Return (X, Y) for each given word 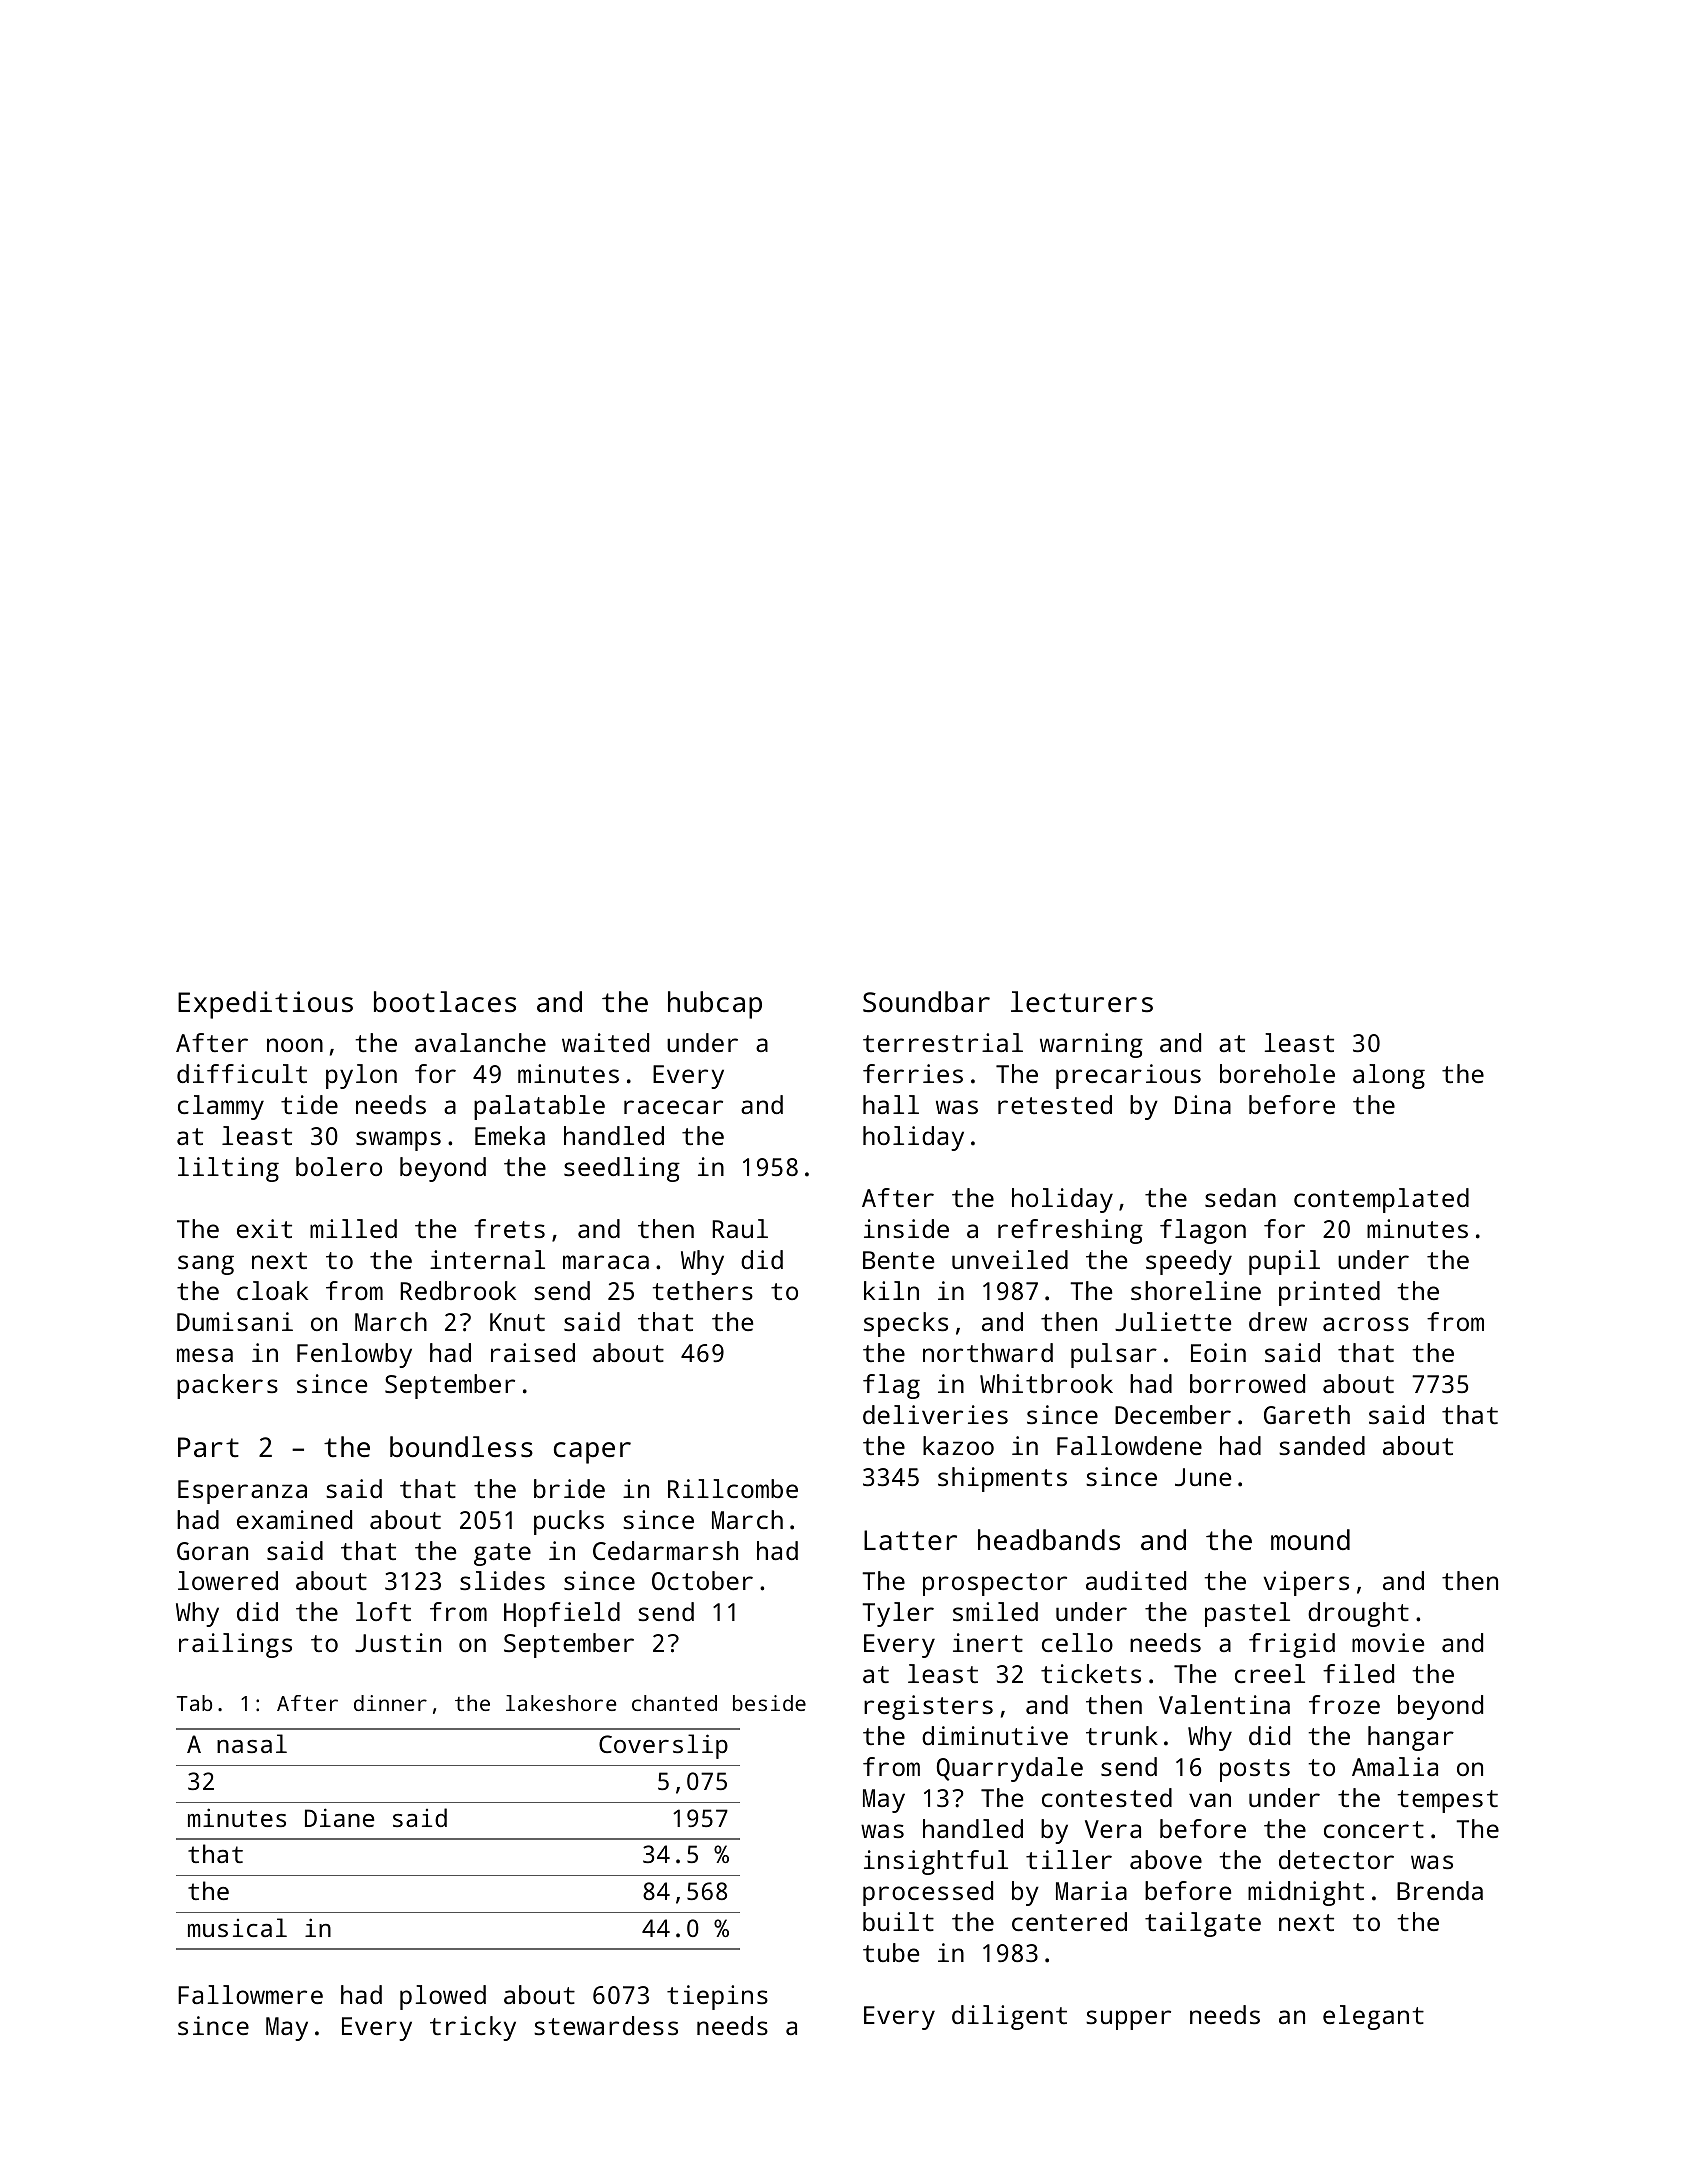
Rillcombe (733, 1488)
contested (1107, 1797)
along (1389, 1076)
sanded (1322, 1445)
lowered (228, 1580)
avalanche (480, 1042)
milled (353, 1228)
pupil (1284, 1262)
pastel (1247, 1614)
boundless (461, 1447)
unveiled (1010, 1259)
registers (928, 1707)
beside (769, 1703)
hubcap (715, 1005)
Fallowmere (250, 1994)
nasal (252, 1743)
